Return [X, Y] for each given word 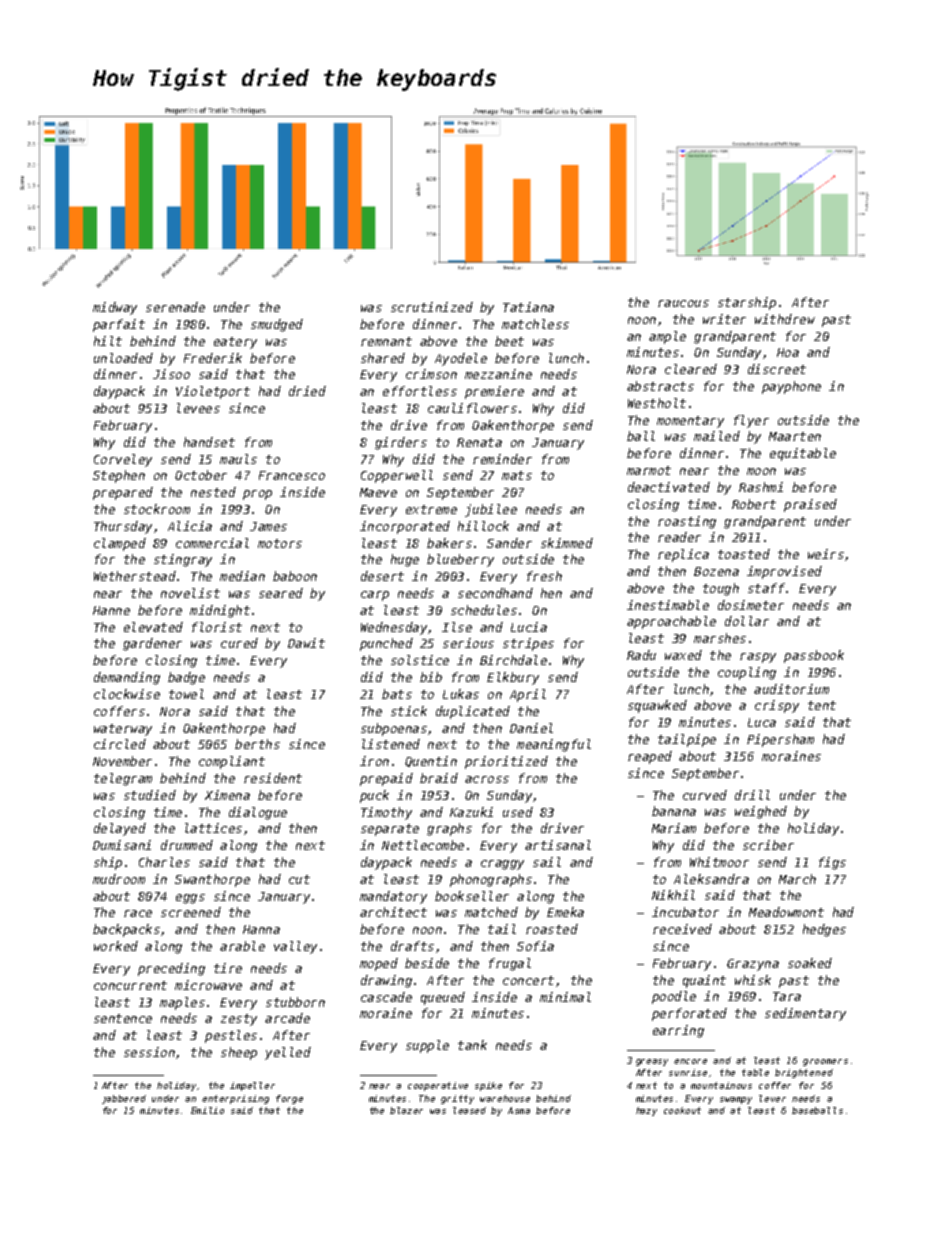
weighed [761, 812]
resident [273, 778]
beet [509, 341]
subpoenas [394, 729]
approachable [671, 622]
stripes [528, 644]
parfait [119, 325]
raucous [683, 303]
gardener [152, 644]
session [149, 1052]
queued [443, 998]
